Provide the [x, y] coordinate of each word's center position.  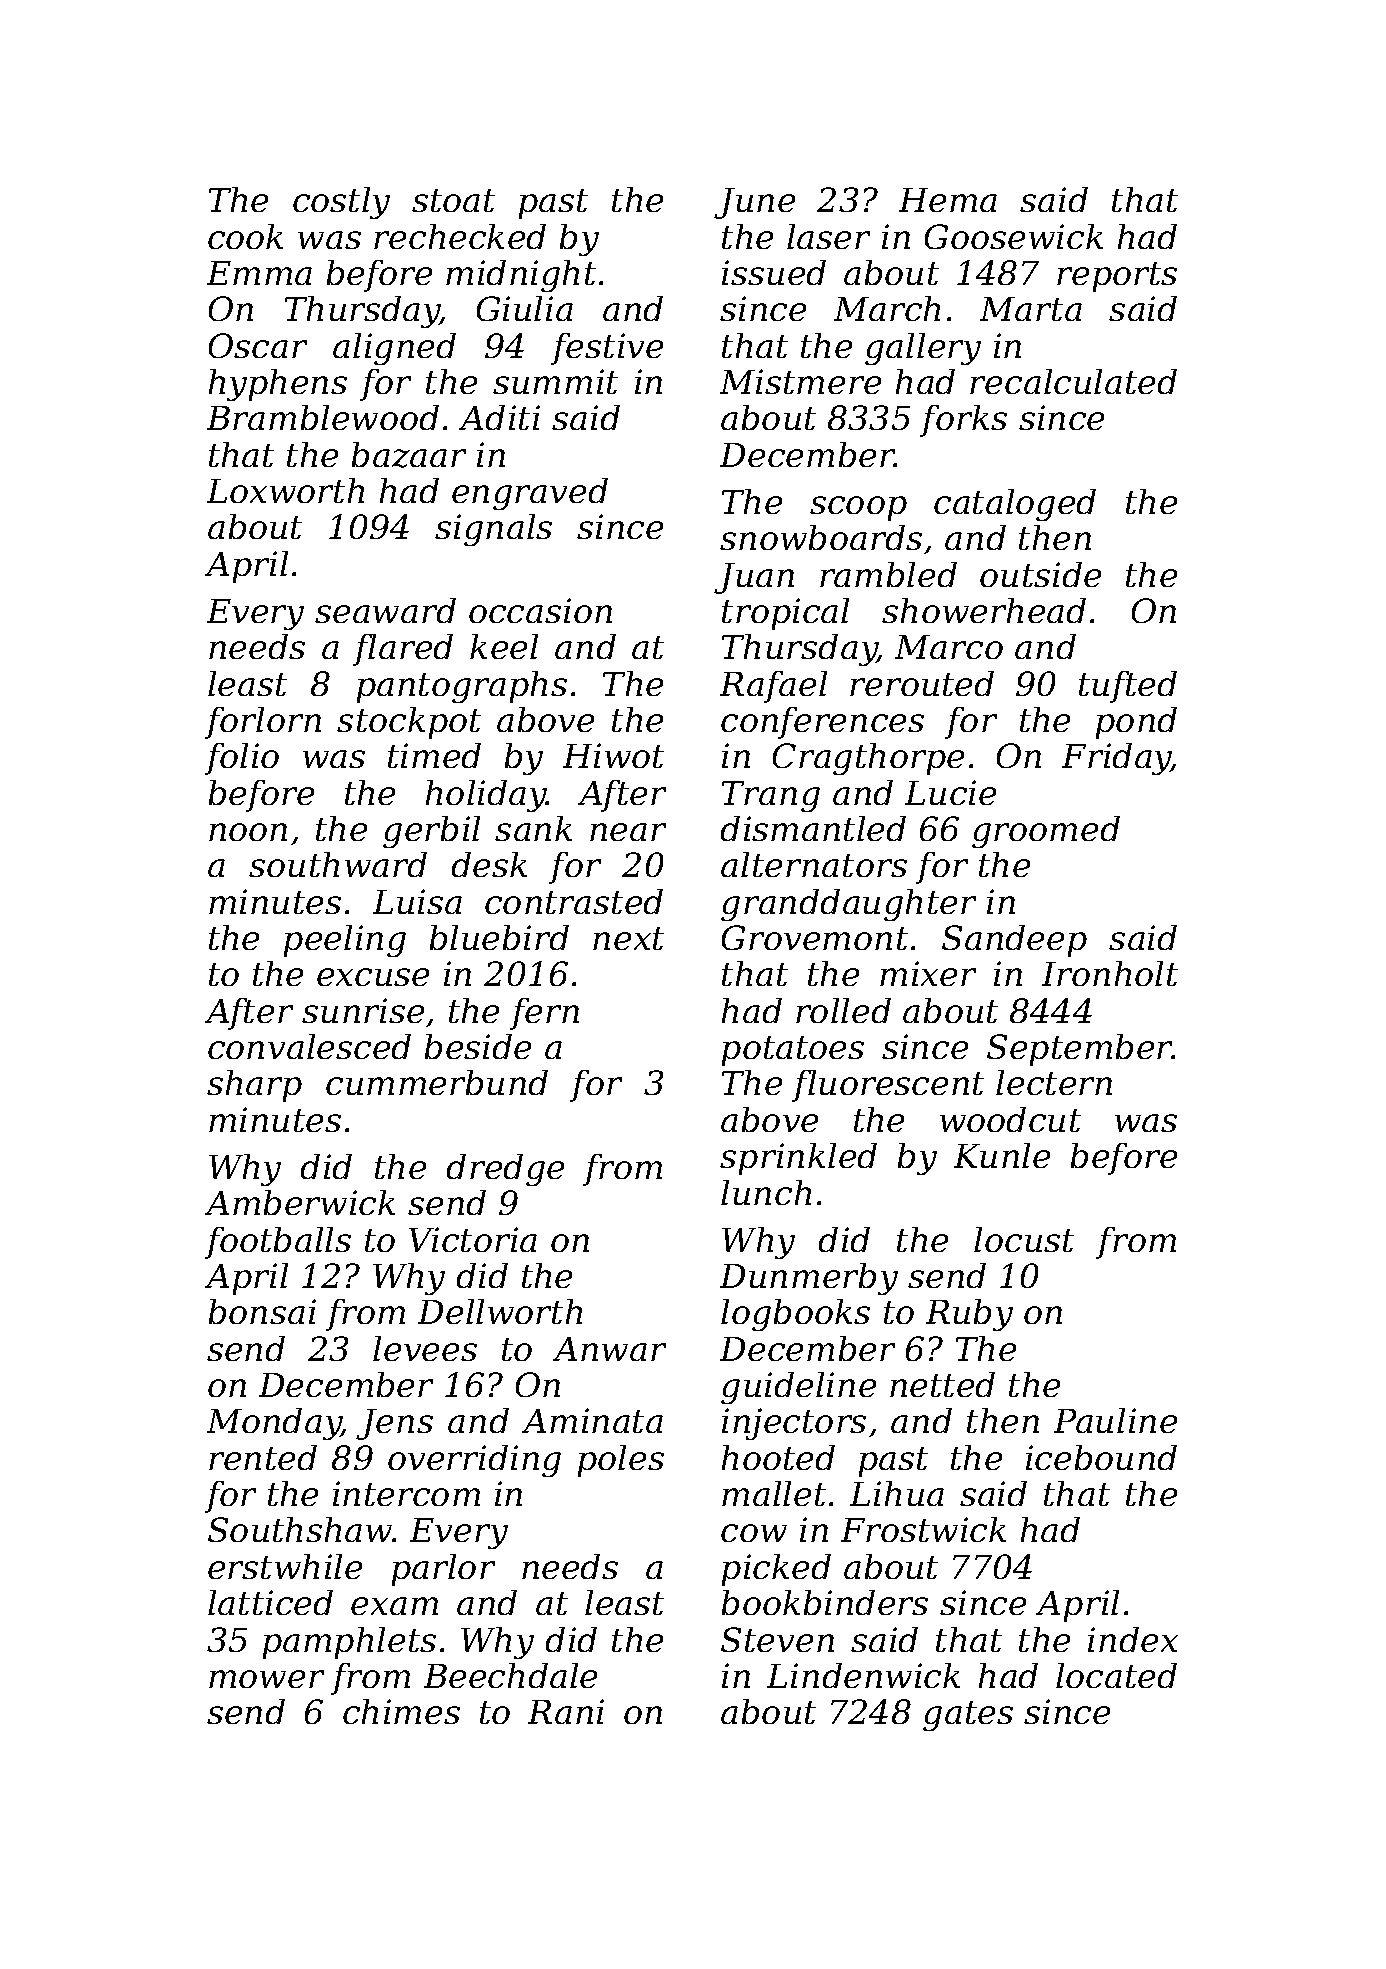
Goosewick [1014, 236]
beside [478, 1046]
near [628, 832]
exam [394, 1606]
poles [621, 1461]
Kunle [1002, 1155]
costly [341, 203]
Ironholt [1110, 973]
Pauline [1115, 1420]
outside [1040, 574]
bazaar [409, 455]
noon [248, 832]
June [754, 203]
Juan [754, 578]
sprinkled [798, 1159]
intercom [406, 1493]
